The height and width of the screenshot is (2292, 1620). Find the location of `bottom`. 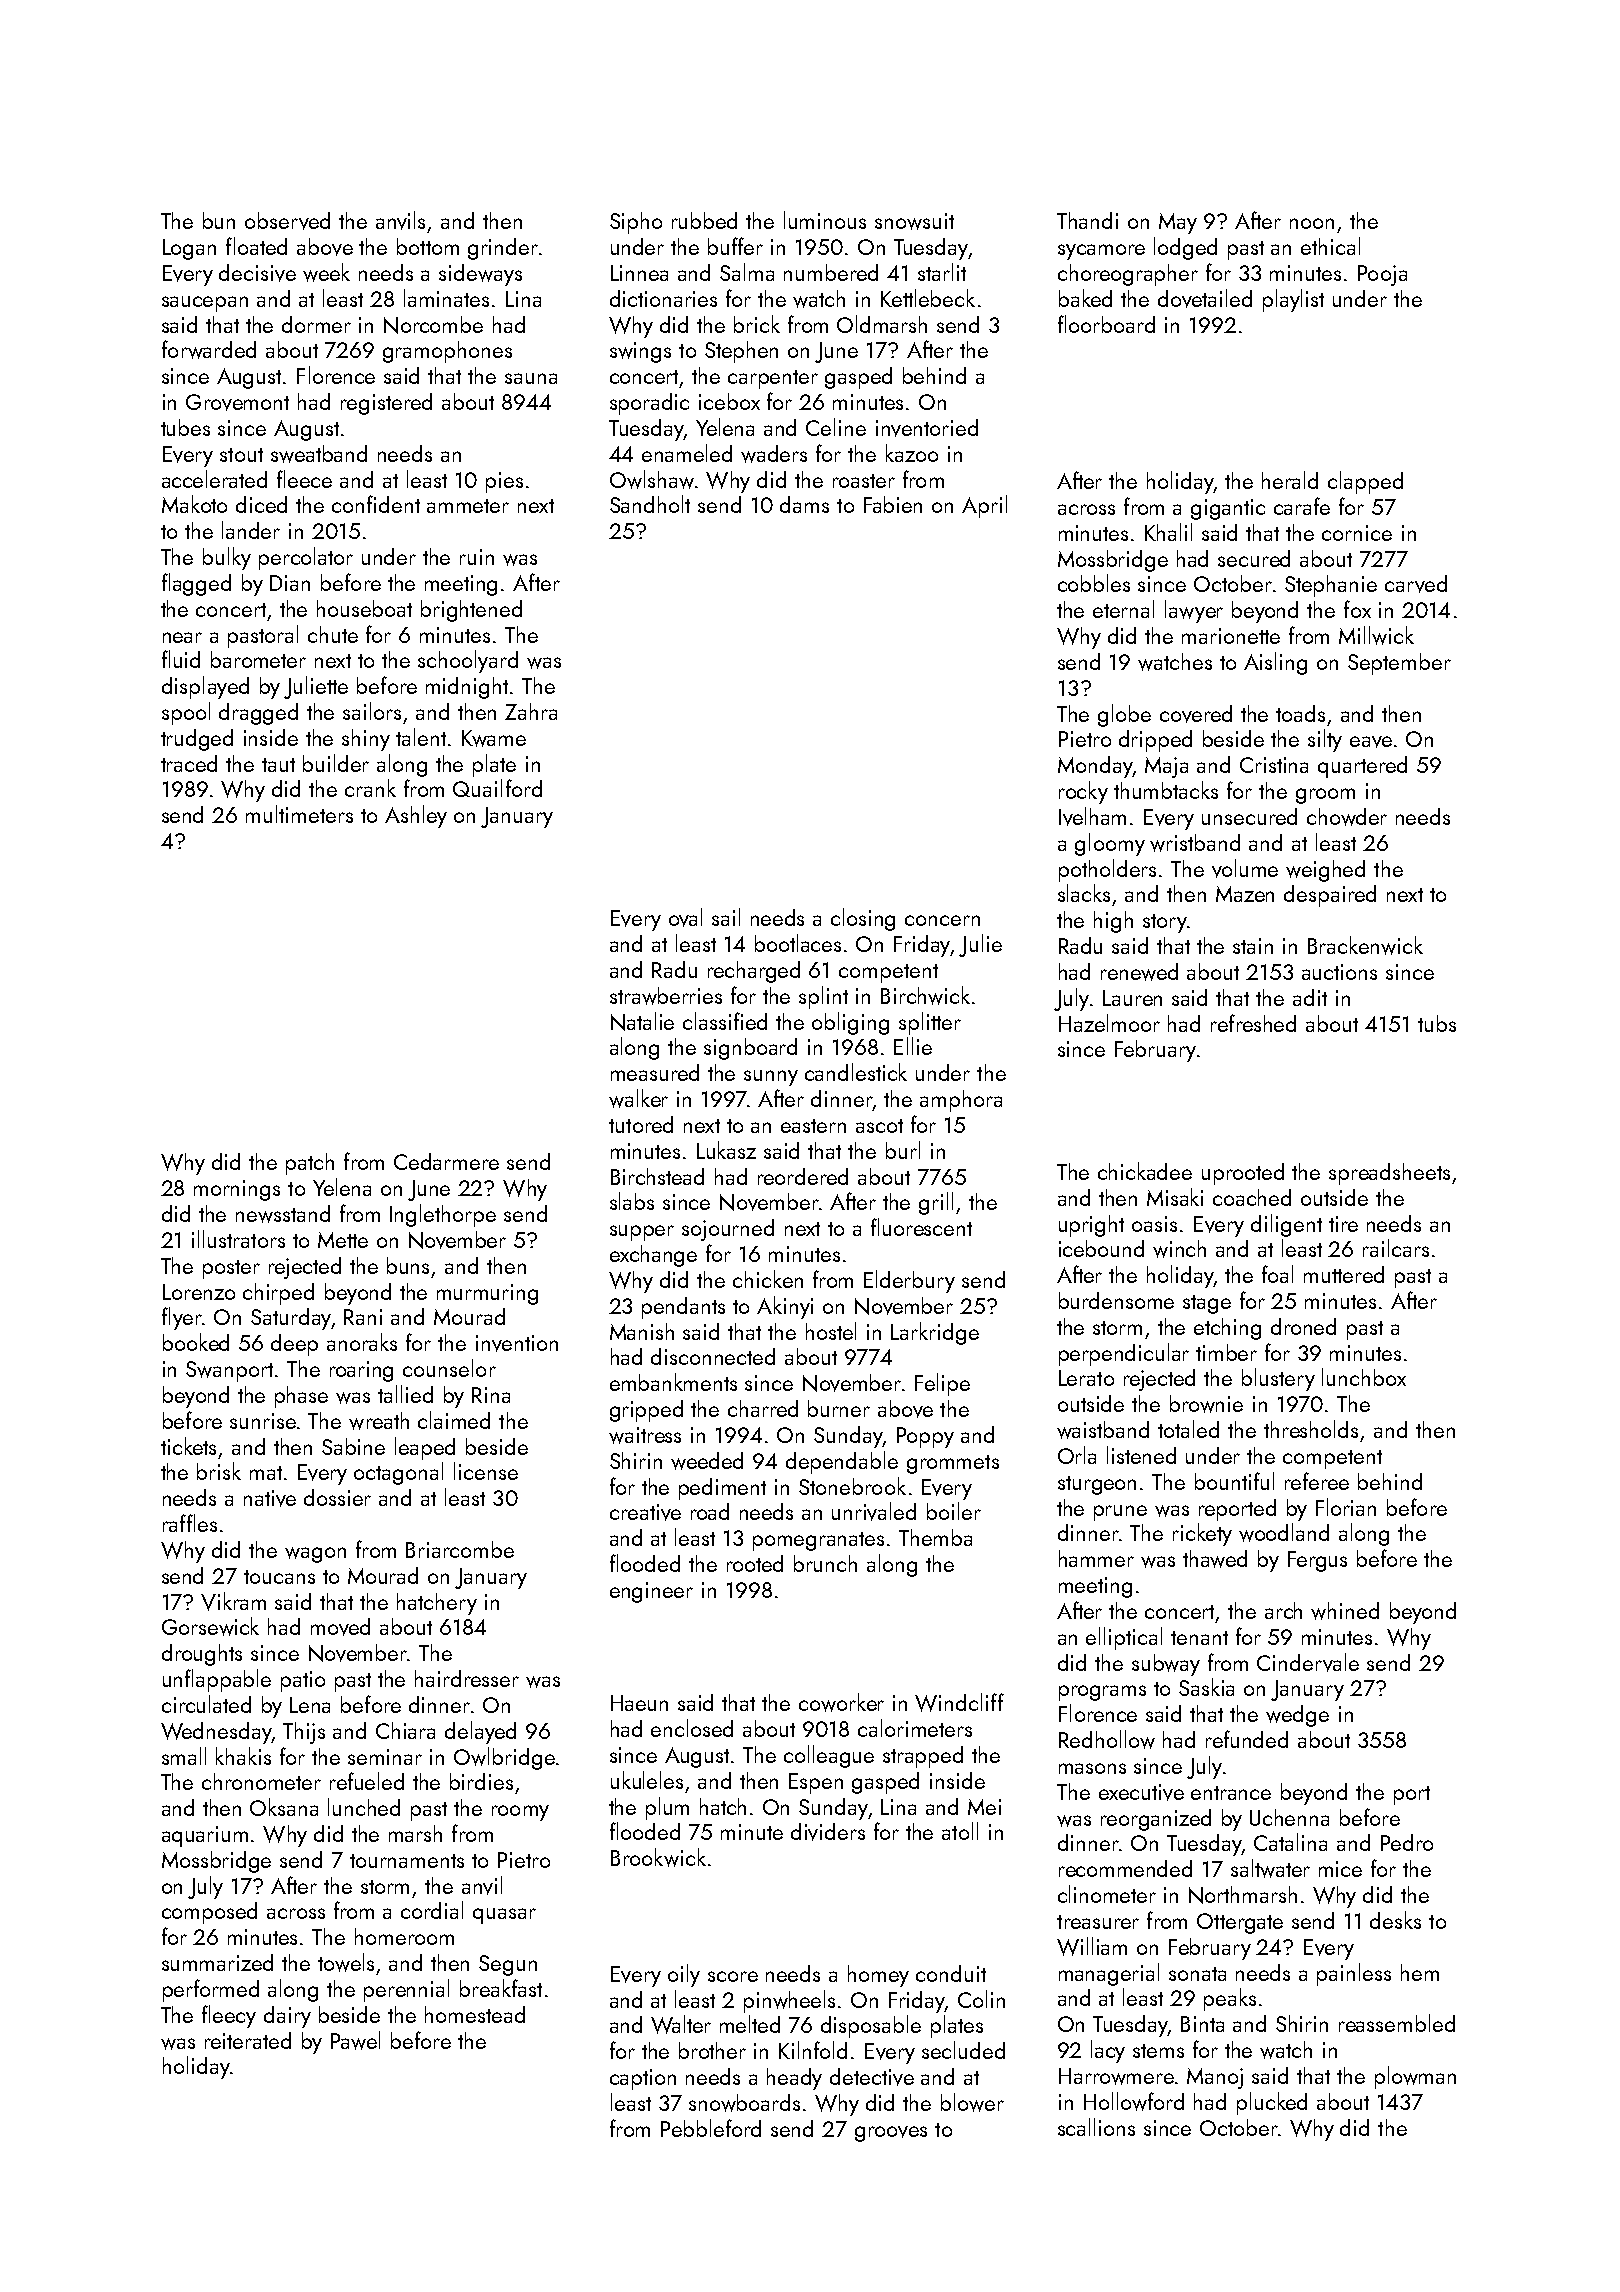

bottom is located at coordinates (428, 246).
